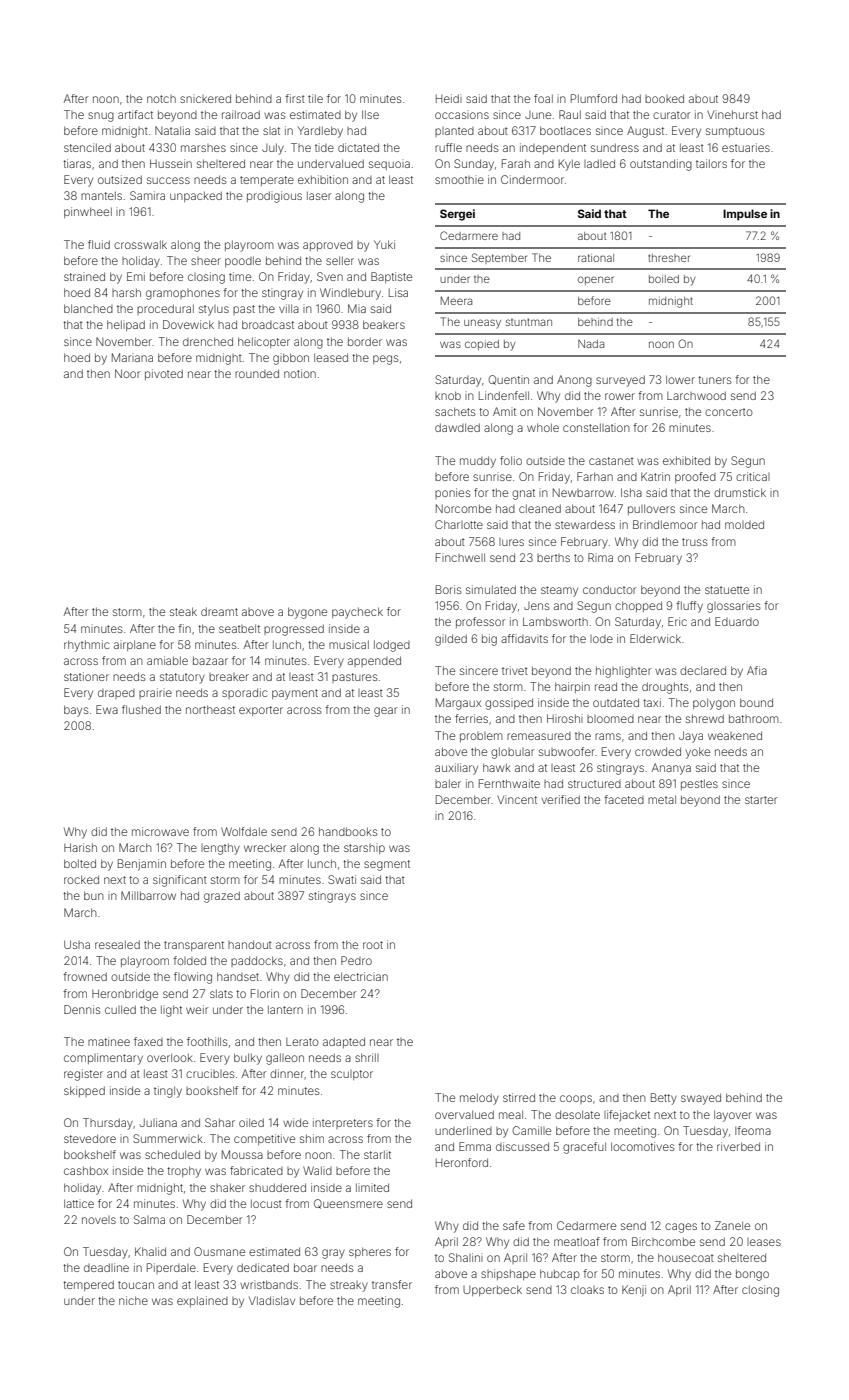  Describe the element at coordinates (643, 1146) in the image. I see `locomotives` at that location.
